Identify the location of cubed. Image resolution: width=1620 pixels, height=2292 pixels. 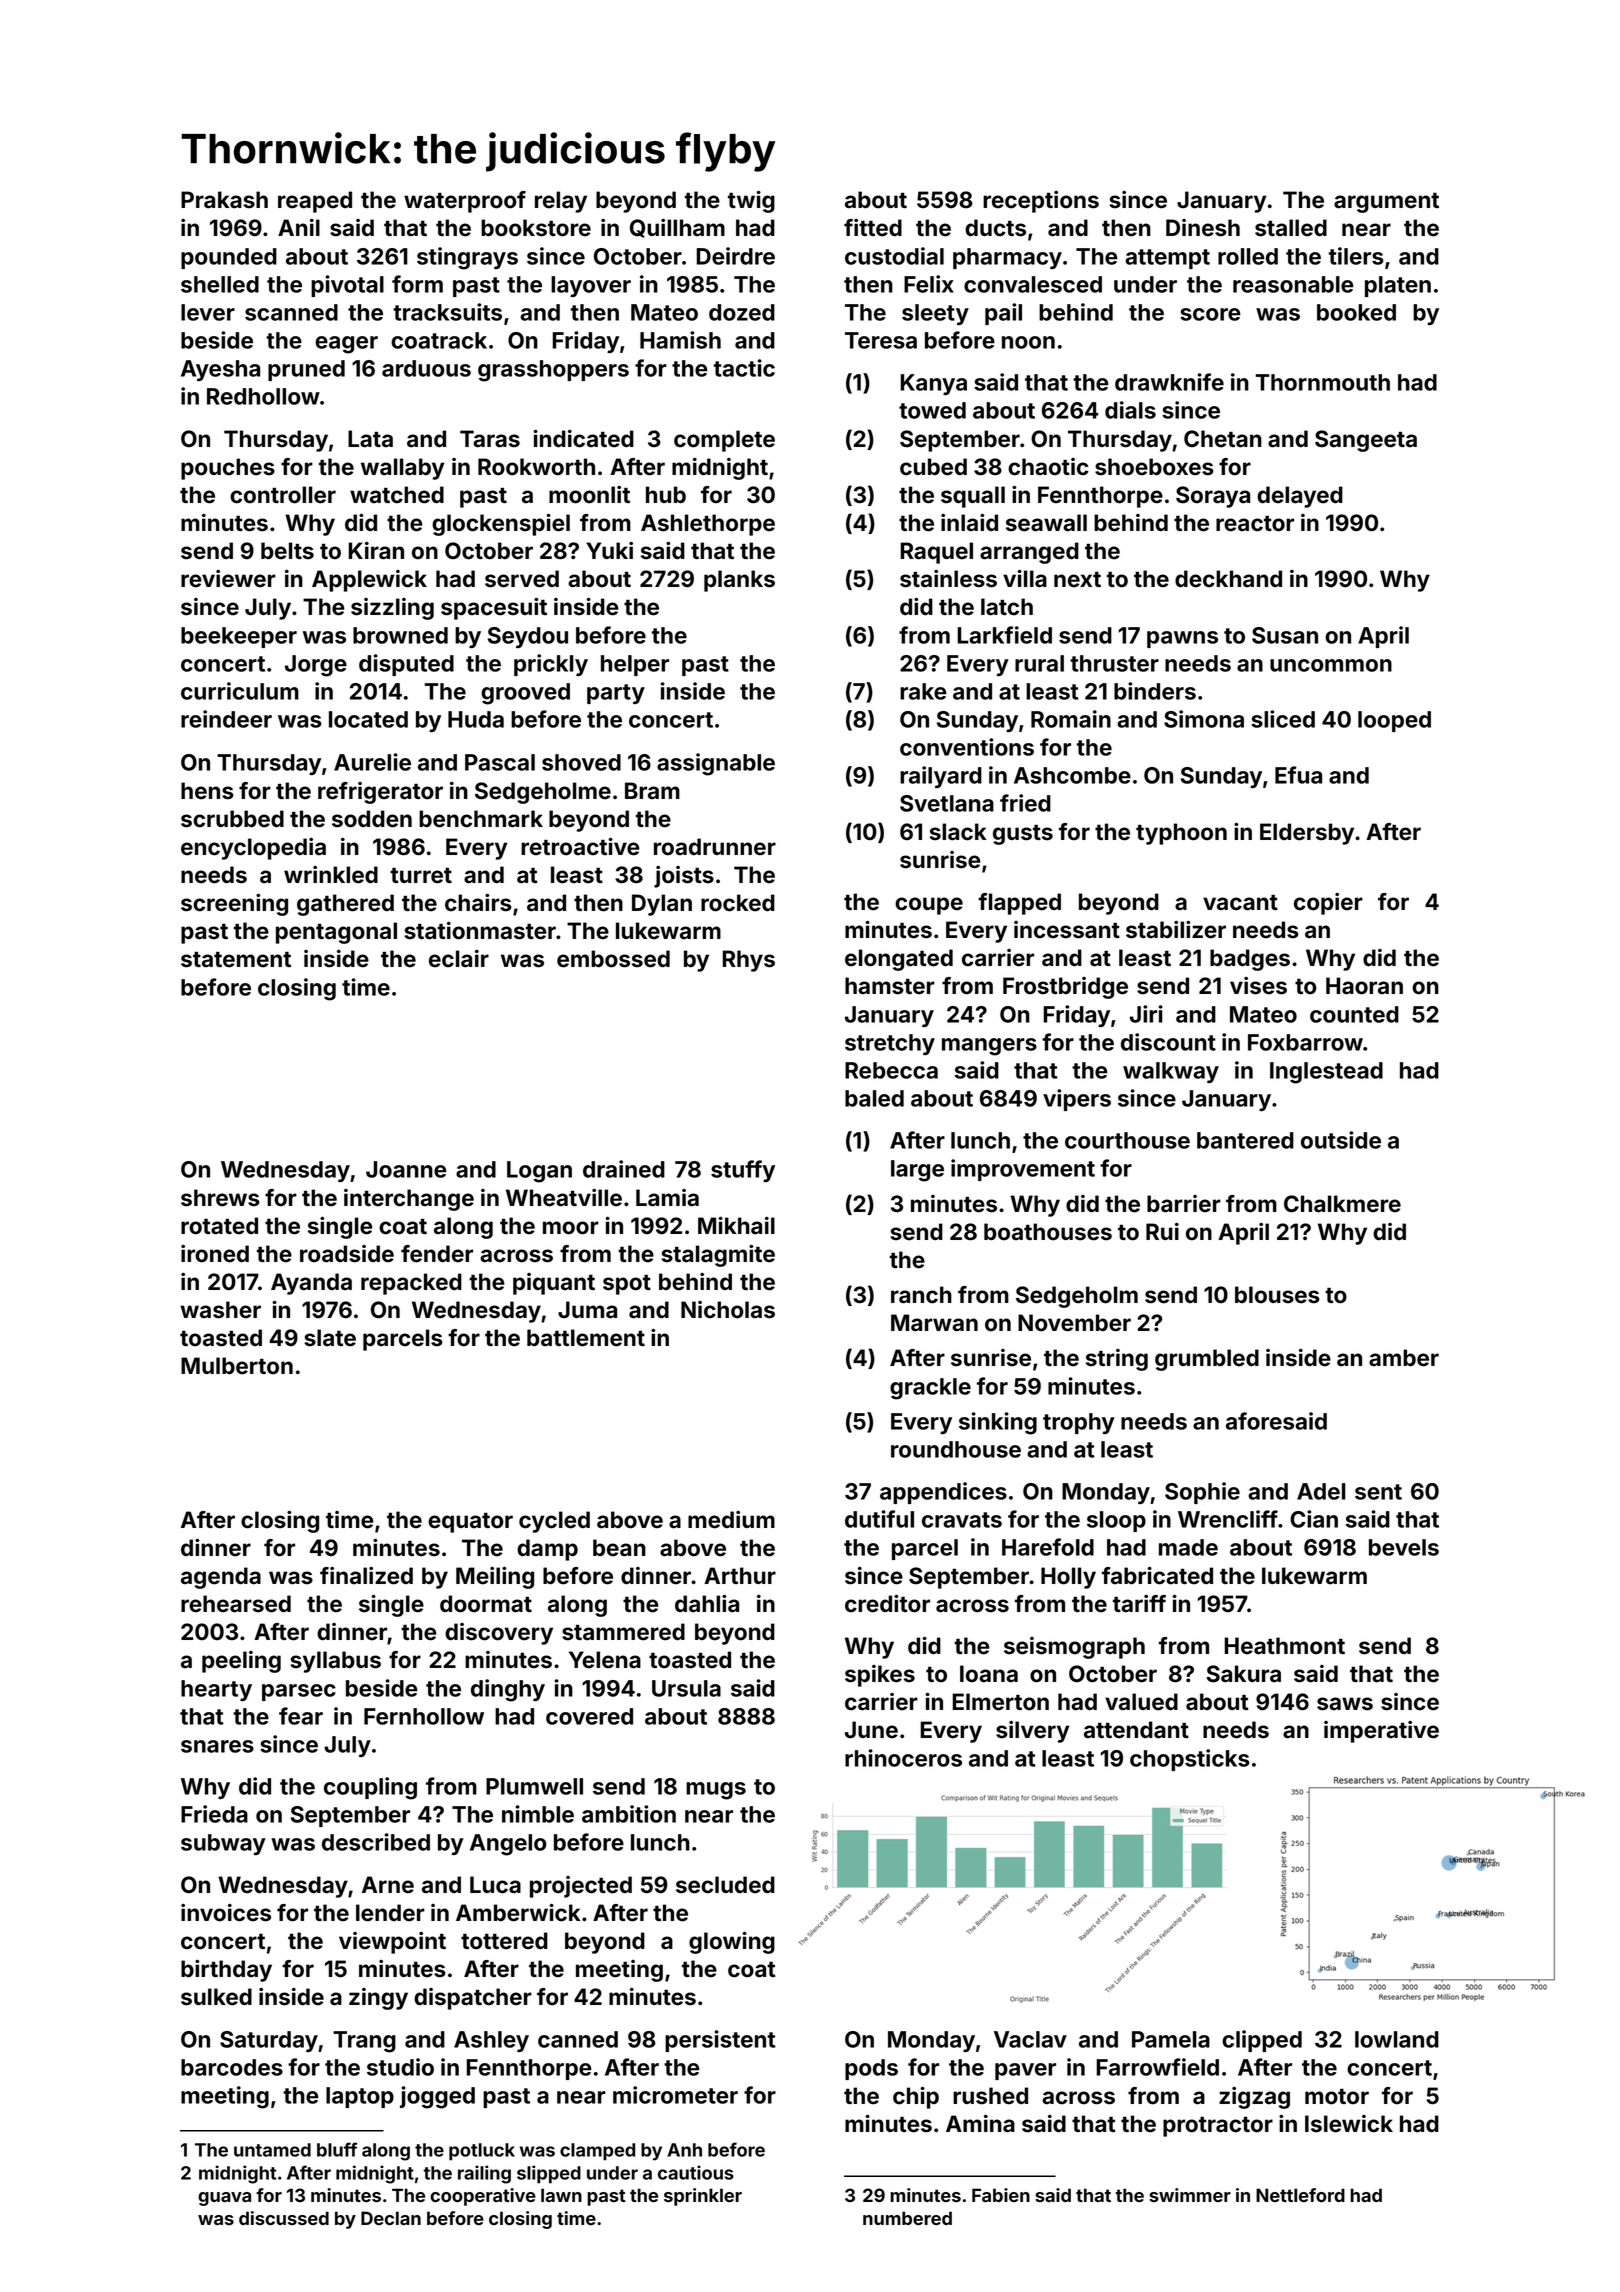
(933, 467).
